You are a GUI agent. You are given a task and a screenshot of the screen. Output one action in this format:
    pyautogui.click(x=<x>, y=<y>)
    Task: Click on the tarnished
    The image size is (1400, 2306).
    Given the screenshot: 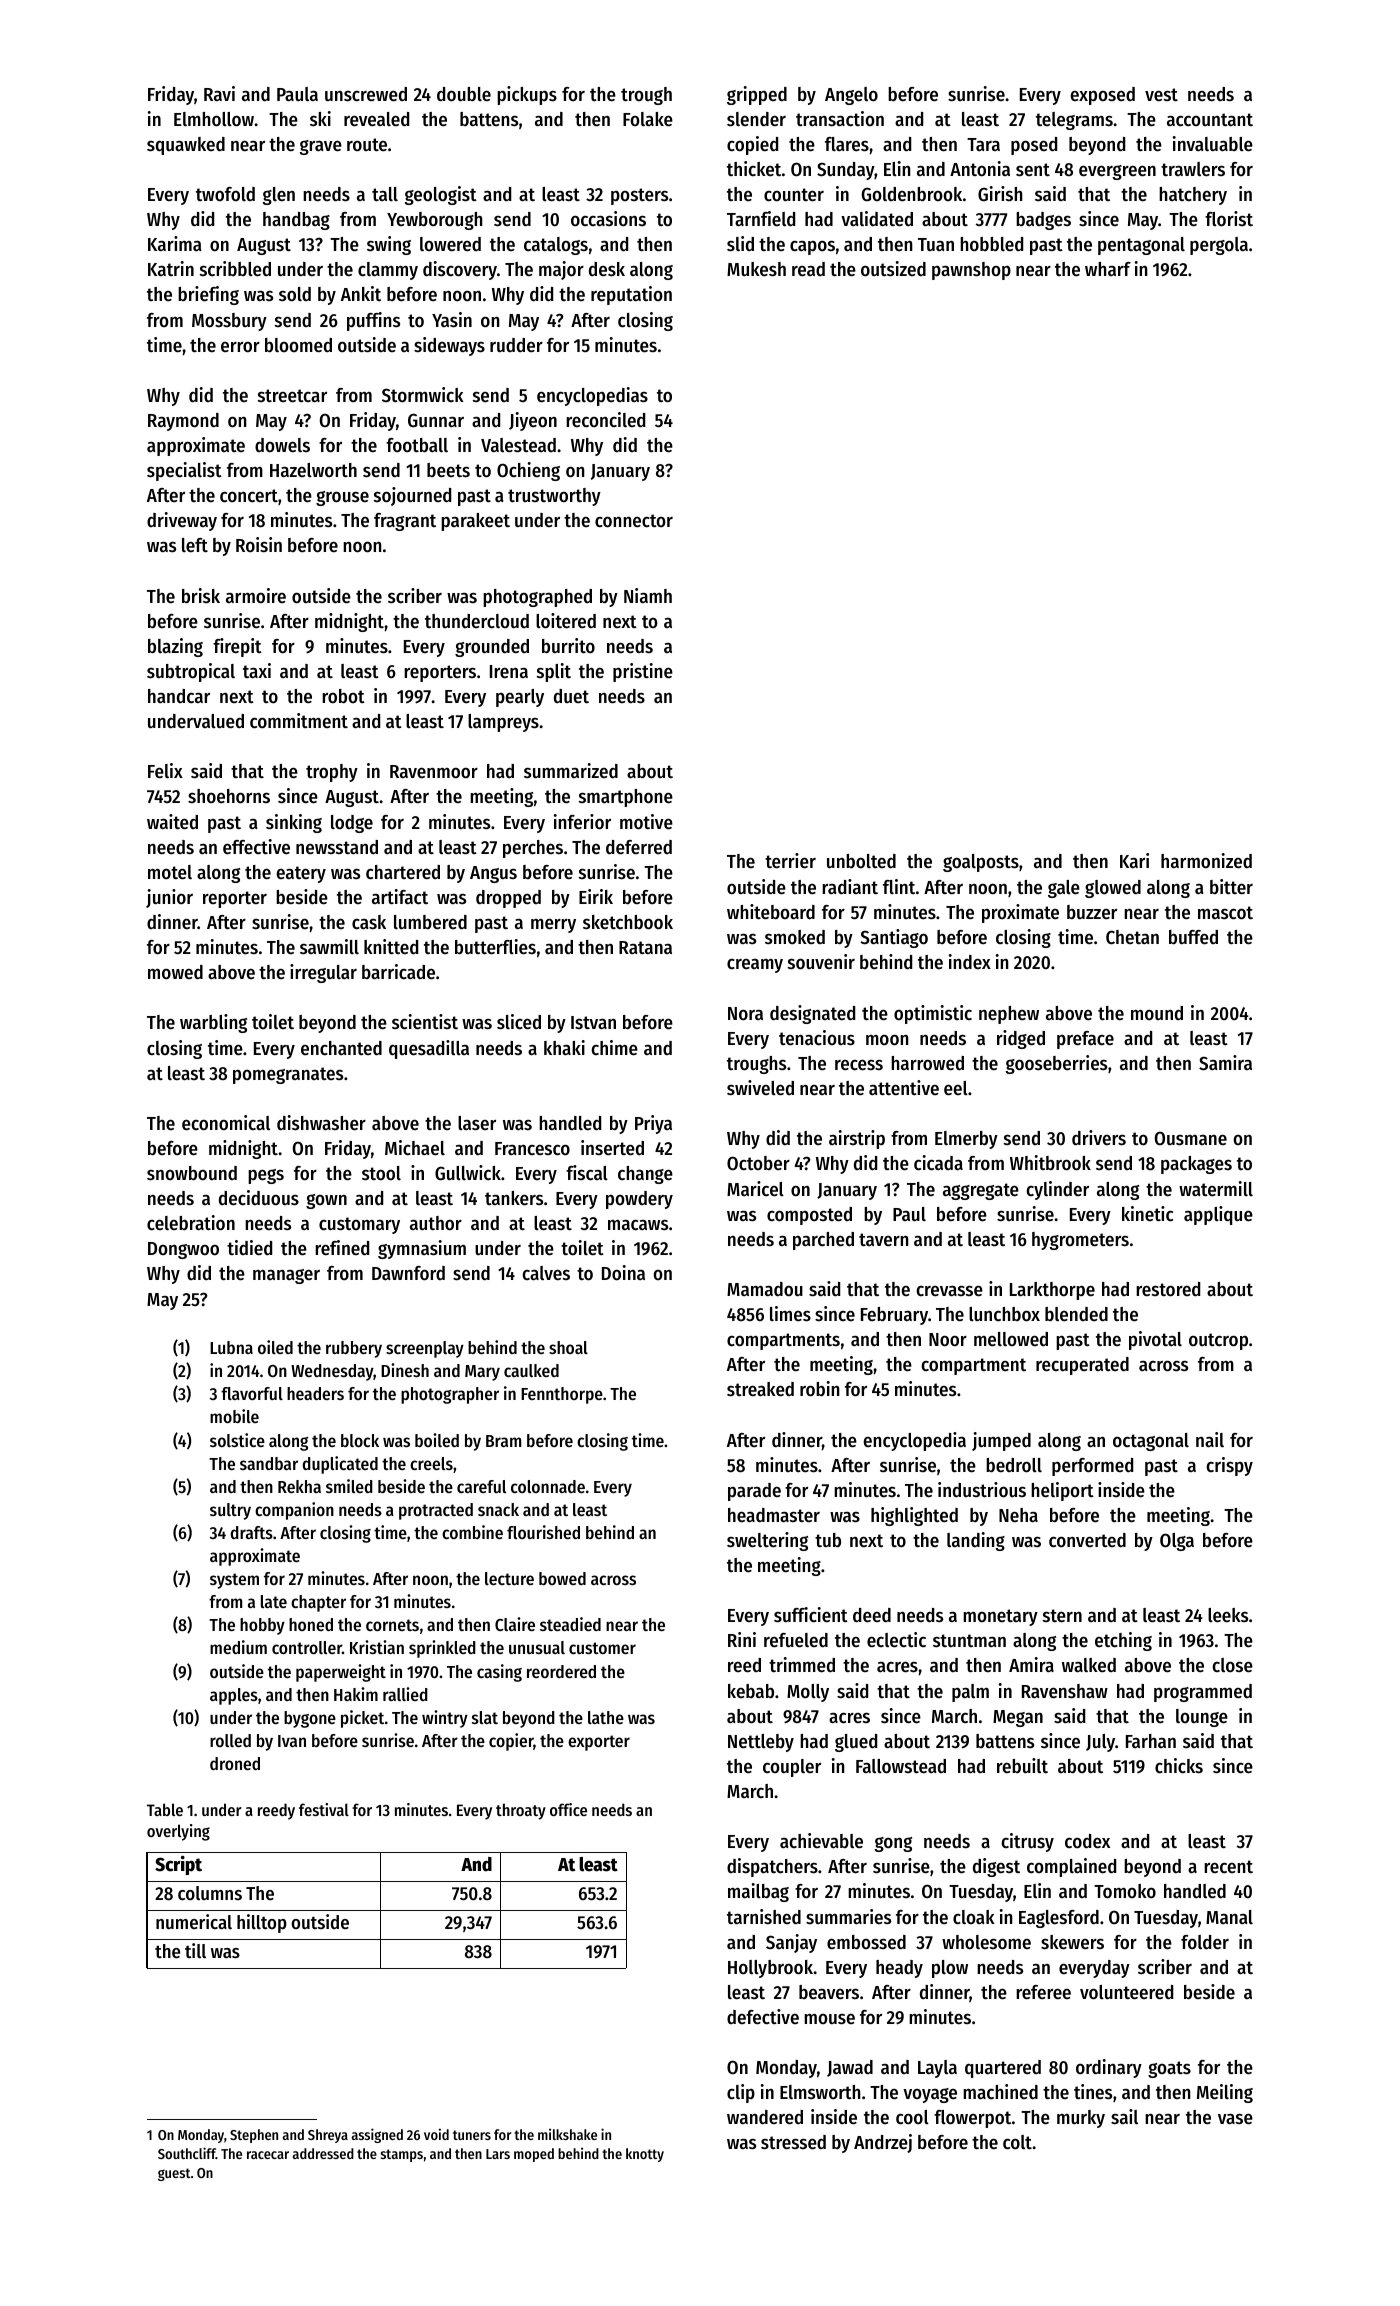 What is the action you would take?
    pyautogui.click(x=764, y=1917)
